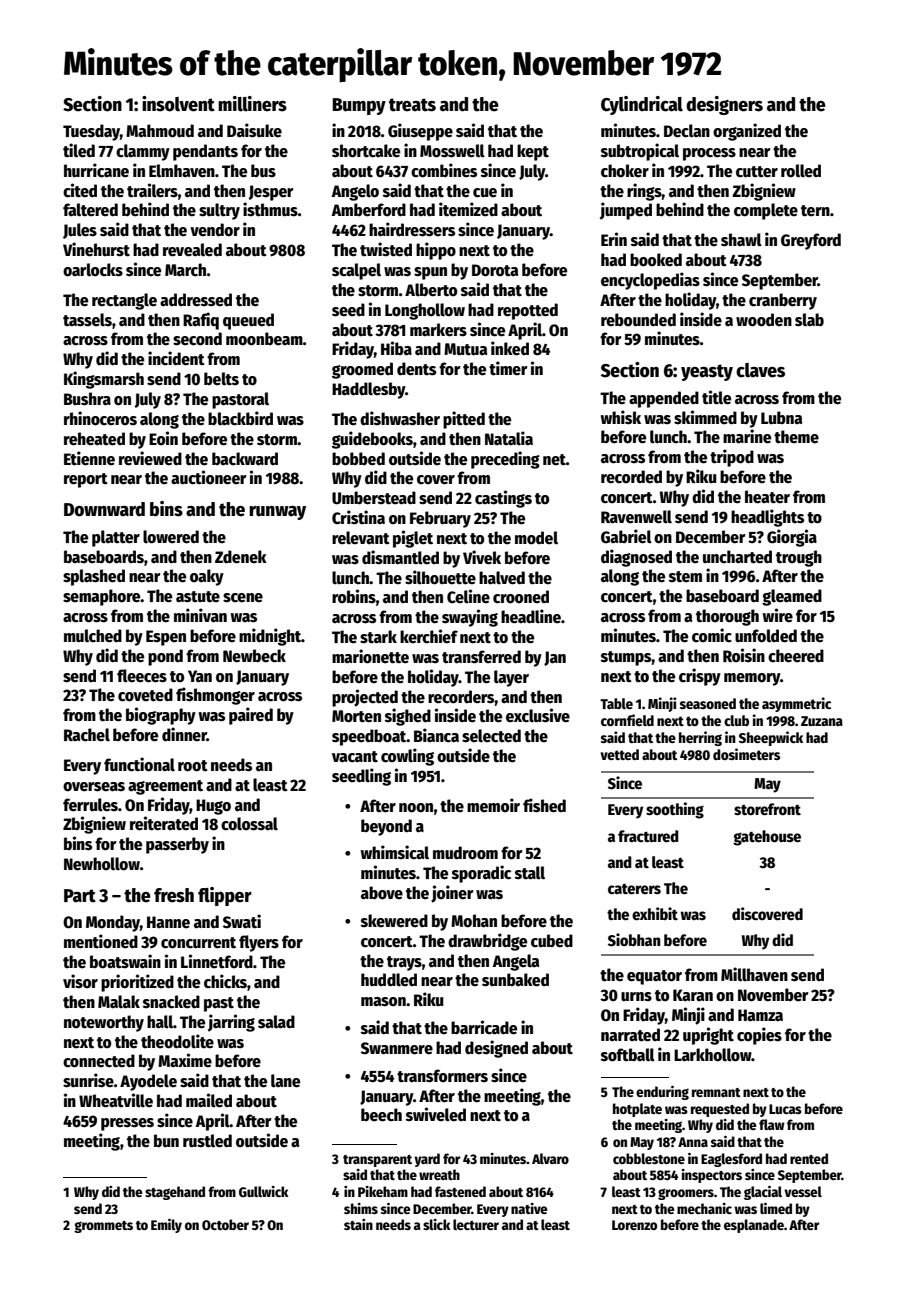  What do you see at coordinates (754, 974) in the image?
I see `Millhaven` at bounding box center [754, 974].
